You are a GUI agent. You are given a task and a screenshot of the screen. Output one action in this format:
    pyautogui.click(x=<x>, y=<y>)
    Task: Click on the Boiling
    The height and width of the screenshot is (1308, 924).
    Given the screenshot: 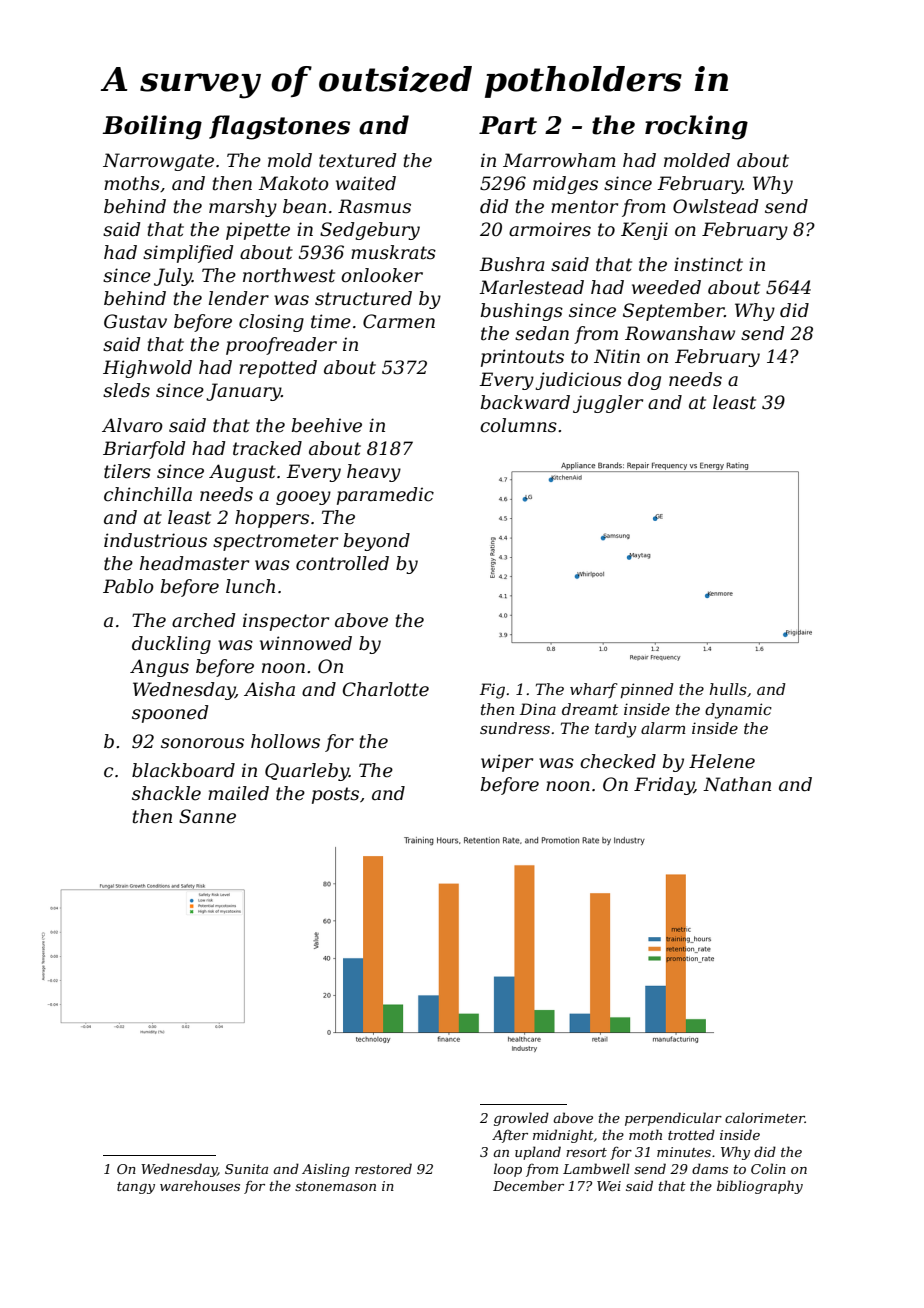 What is the action you would take?
    pyautogui.click(x=152, y=127)
